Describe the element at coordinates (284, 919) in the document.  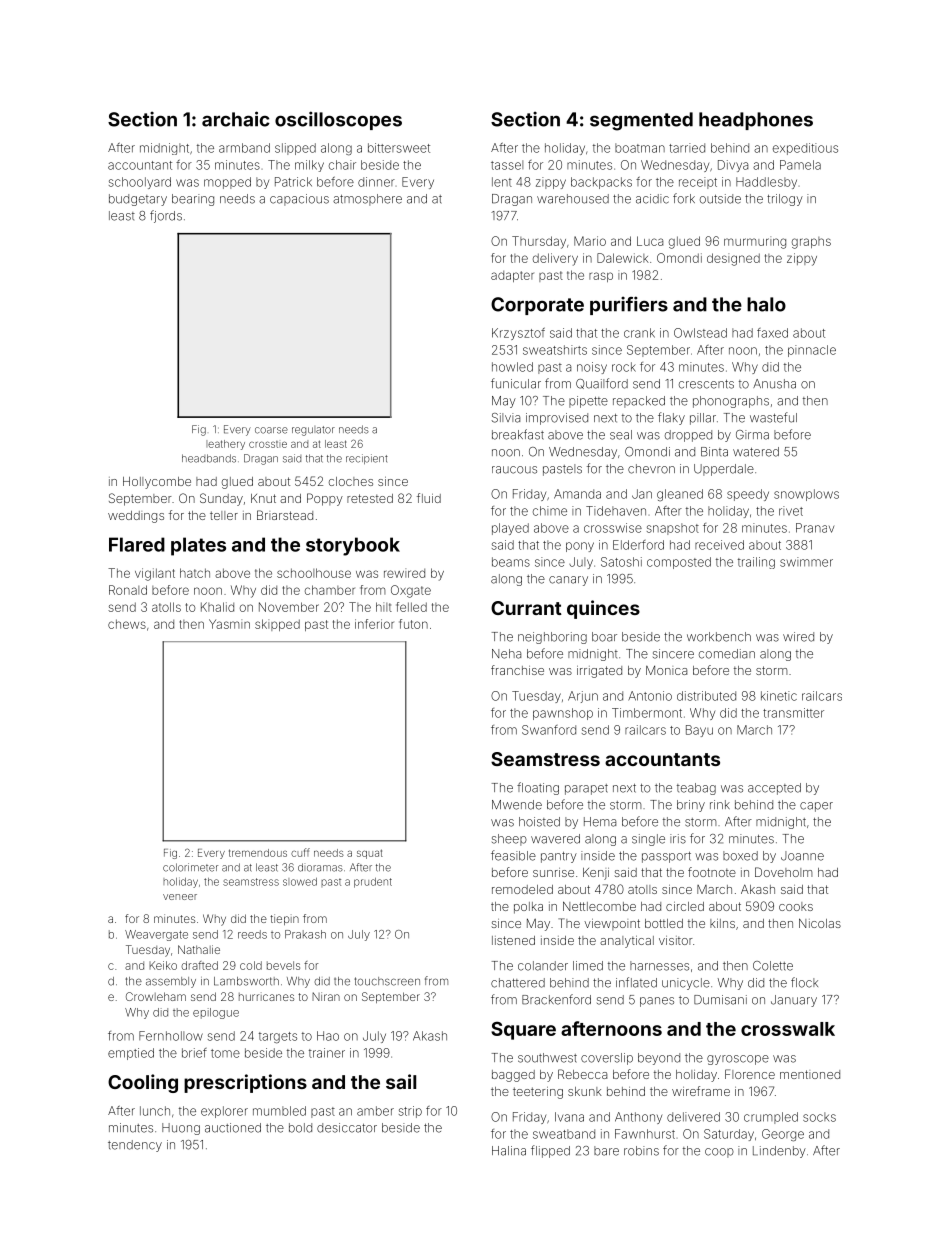
I see `tiepin` at that location.
